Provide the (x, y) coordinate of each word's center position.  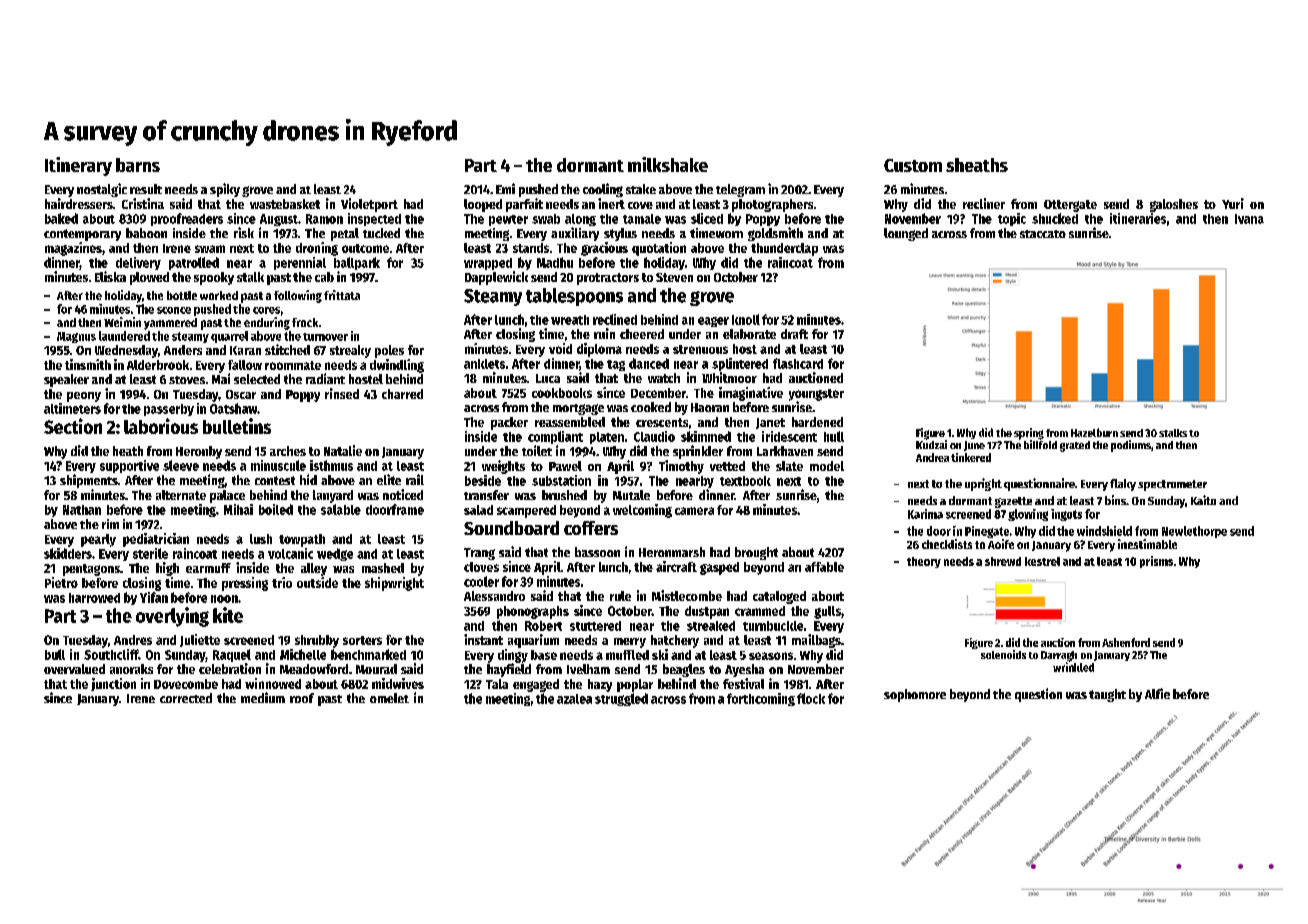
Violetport (369, 205)
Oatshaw (233, 408)
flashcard (798, 363)
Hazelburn (1094, 432)
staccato (1043, 234)
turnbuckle (773, 626)
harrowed (94, 598)
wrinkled (1073, 667)
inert (611, 203)
